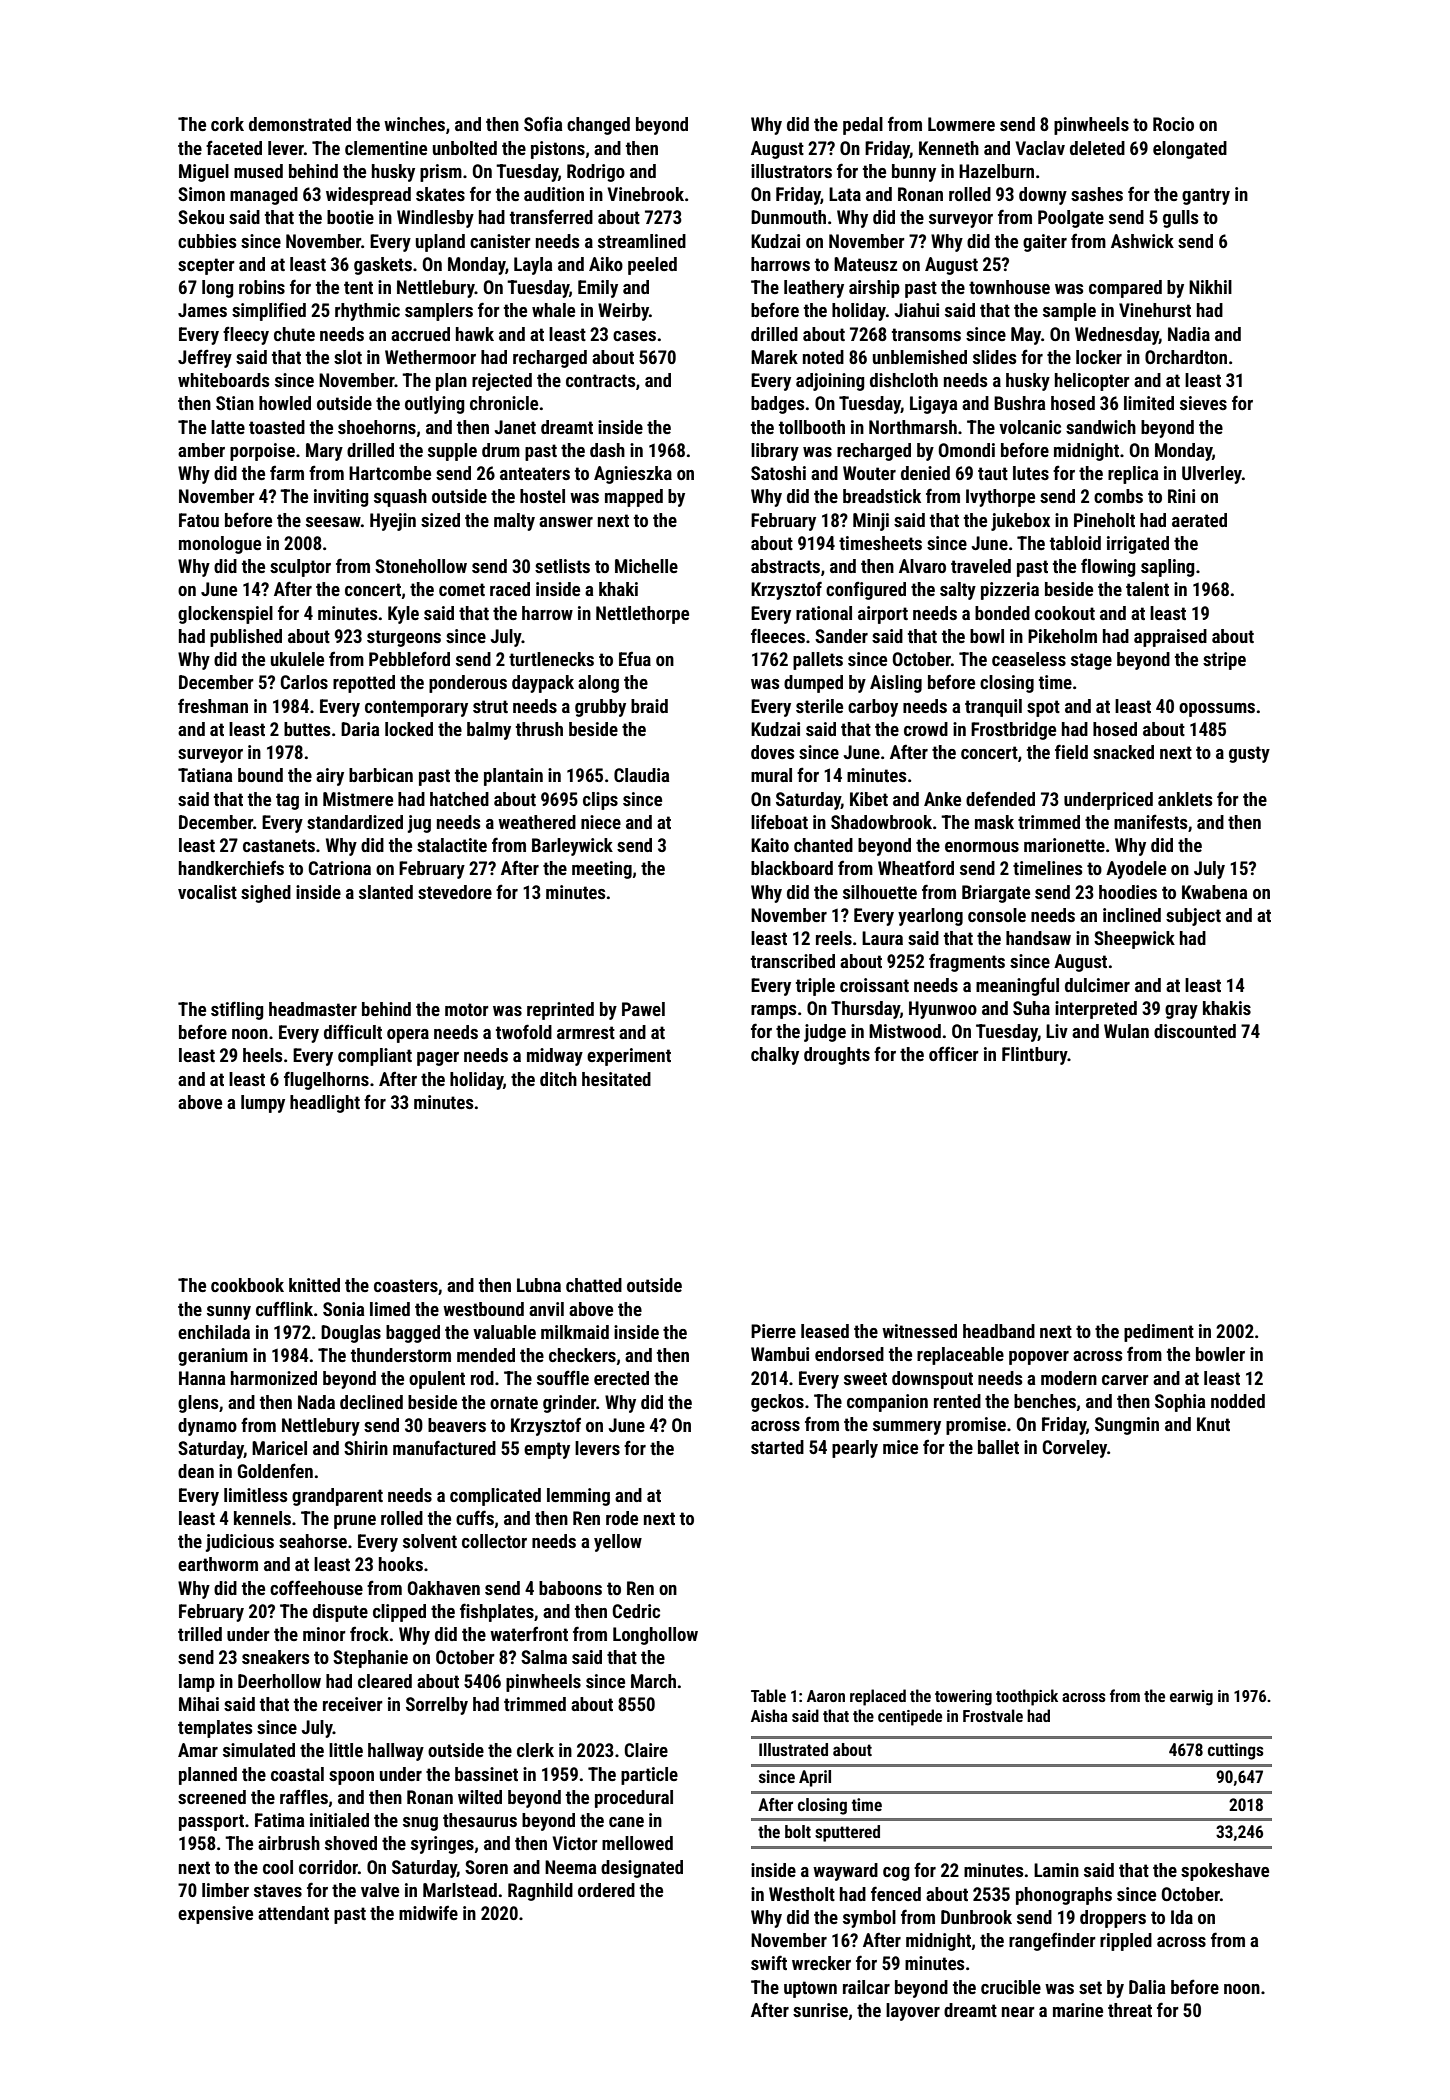  Describe the element at coordinates (1013, 731) in the screenshot. I see `Frostbridge` at that location.
